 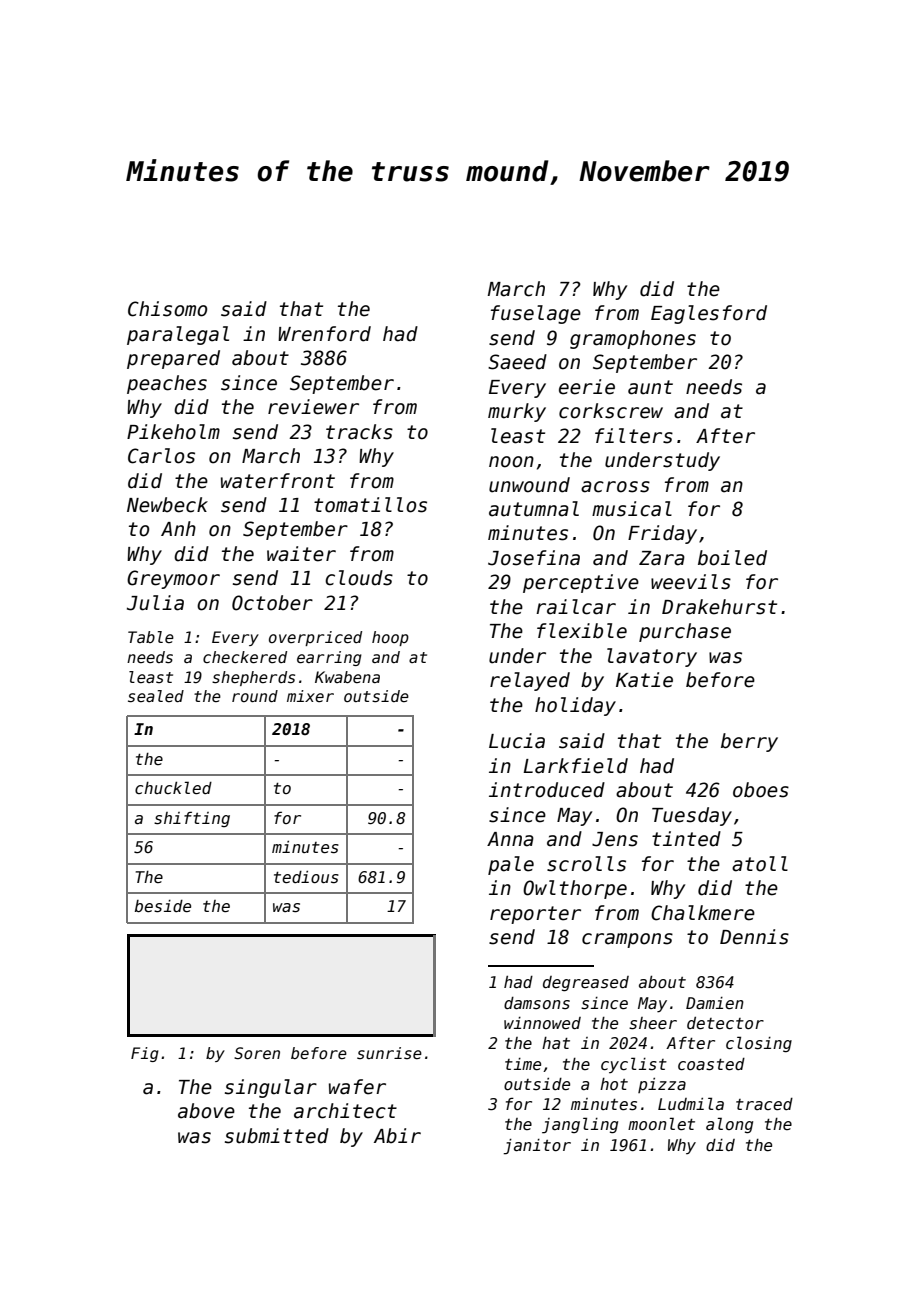 I want to click on shifting, so click(x=192, y=819).
